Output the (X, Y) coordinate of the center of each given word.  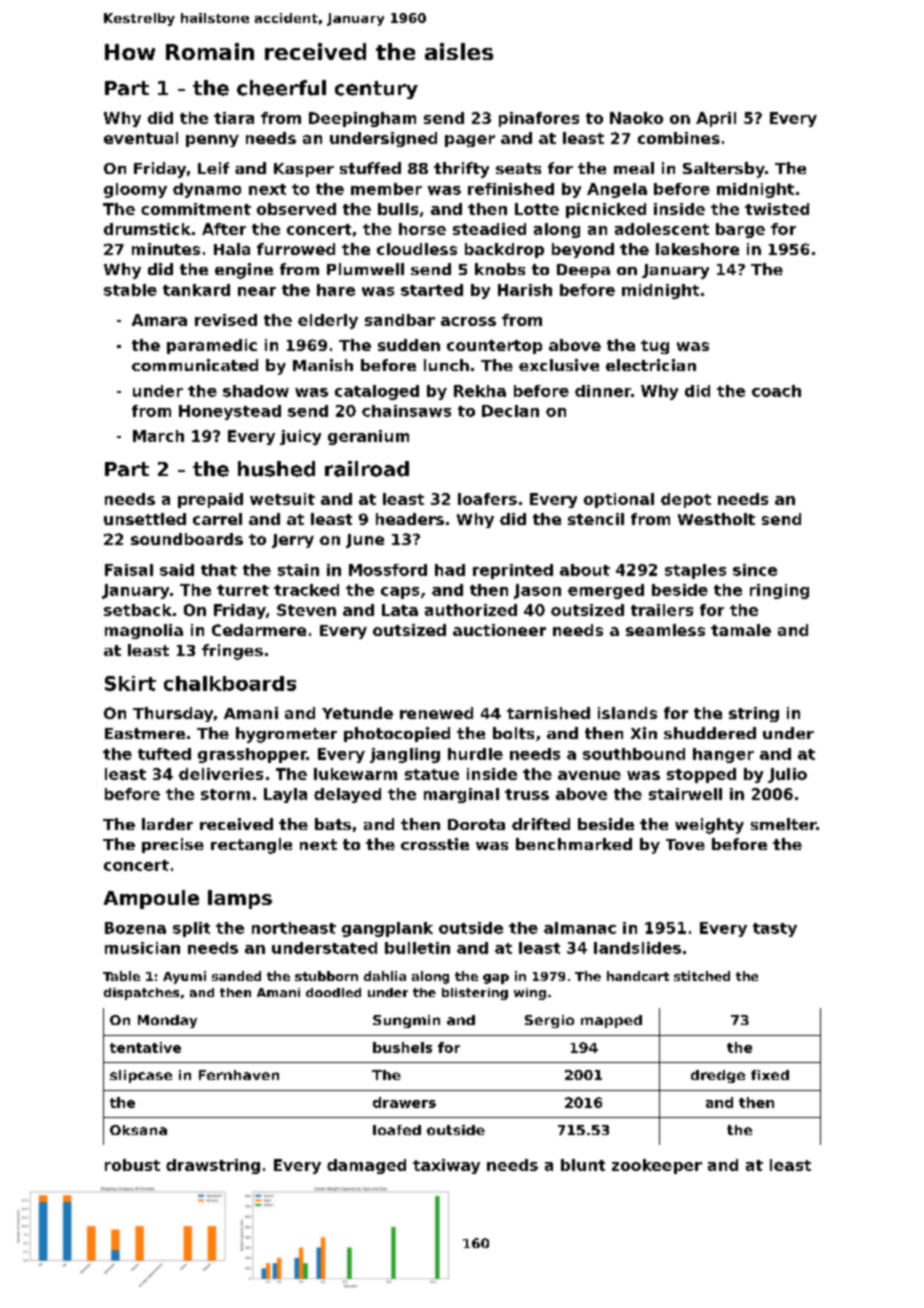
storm (225, 794)
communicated (195, 365)
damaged (366, 1166)
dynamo (207, 190)
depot (686, 500)
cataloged (377, 392)
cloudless (417, 249)
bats (333, 824)
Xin (644, 733)
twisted (777, 209)
